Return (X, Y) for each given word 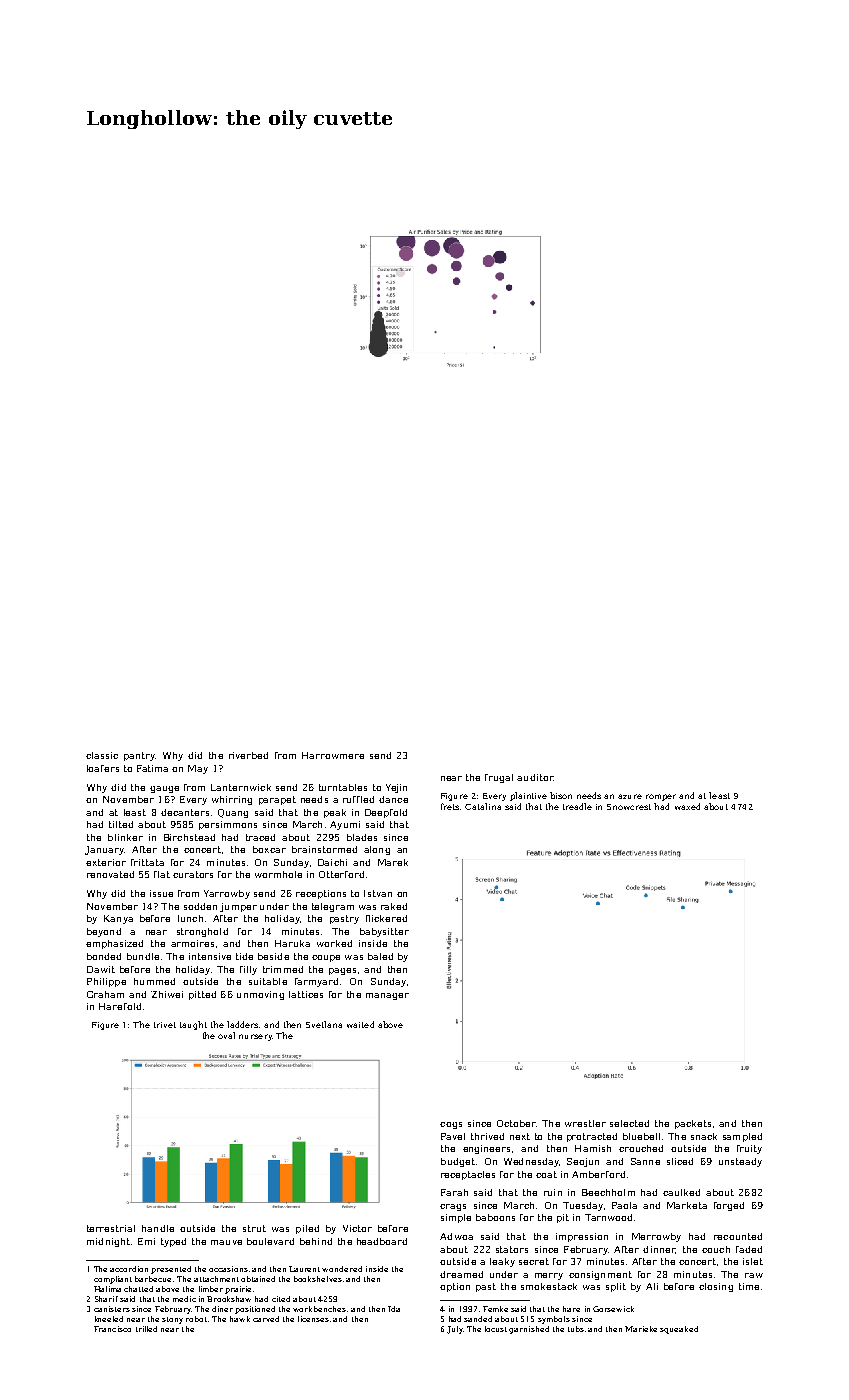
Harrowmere (333, 755)
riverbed (248, 755)
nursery (255, 1037)
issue (161, 893)
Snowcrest (629, 807)
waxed (687, 806)
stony (172, 1320)
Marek (393, 862)
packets (693, 1124)
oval (226, 1035)
